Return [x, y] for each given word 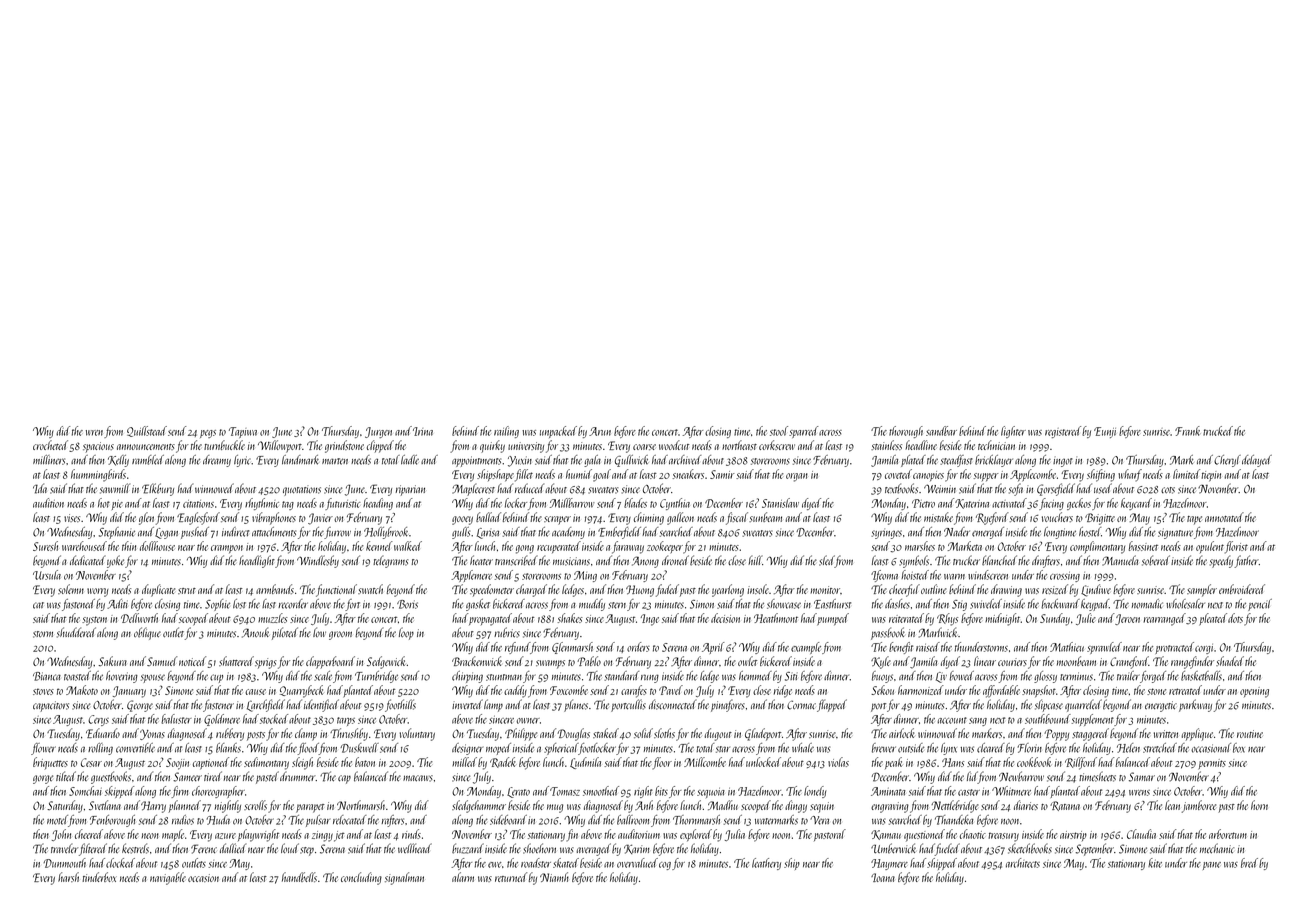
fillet [524, 475]
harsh [68, 877]
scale [323, 676]
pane [1212, 866]
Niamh [554, 877]
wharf [1130, 475]
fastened [78, 605]
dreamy [217, 461]
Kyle [881, 662]
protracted [1174, 648]
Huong [640, 591]
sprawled [1104, 648]
